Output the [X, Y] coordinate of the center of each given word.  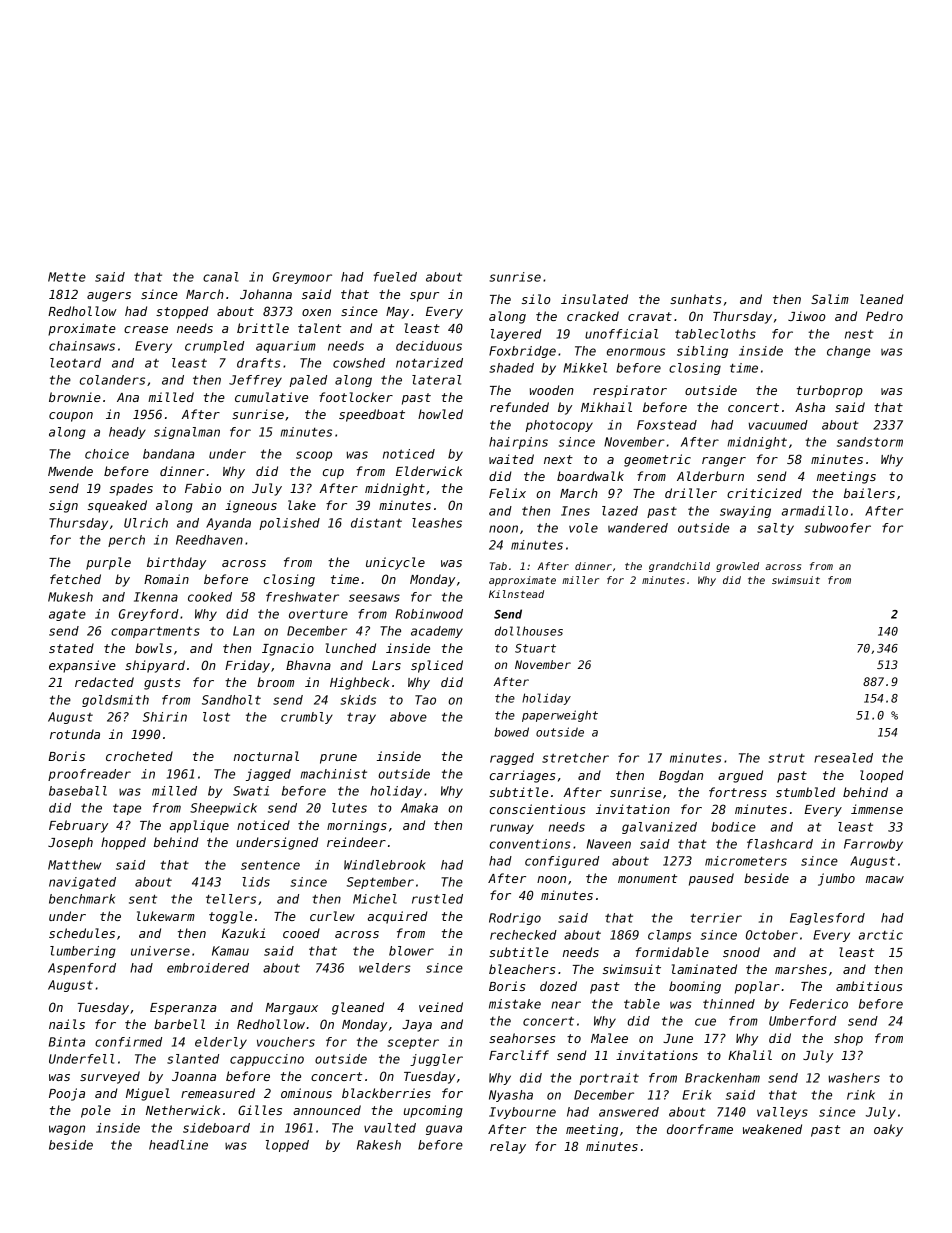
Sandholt [231, 700]
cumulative [271, 397]
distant [376, 523]
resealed [843, 758]
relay [508, 1147]
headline [178, 1145]
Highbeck [360, 683]
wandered [638, 528]
